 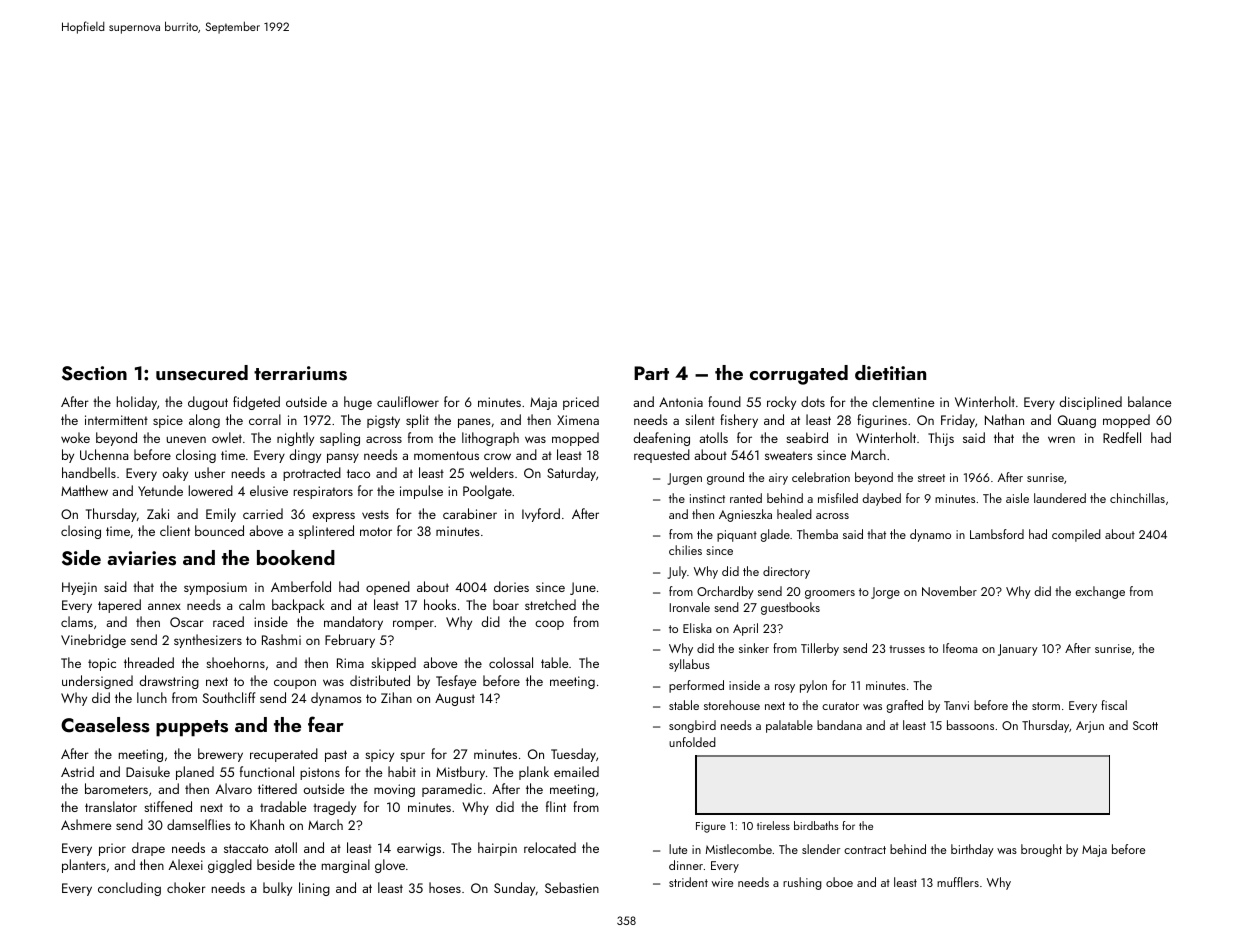 What do you see at coordinates (277, 788) in the screenshot?
I see `tittered` at bounding box center [277, 788].
